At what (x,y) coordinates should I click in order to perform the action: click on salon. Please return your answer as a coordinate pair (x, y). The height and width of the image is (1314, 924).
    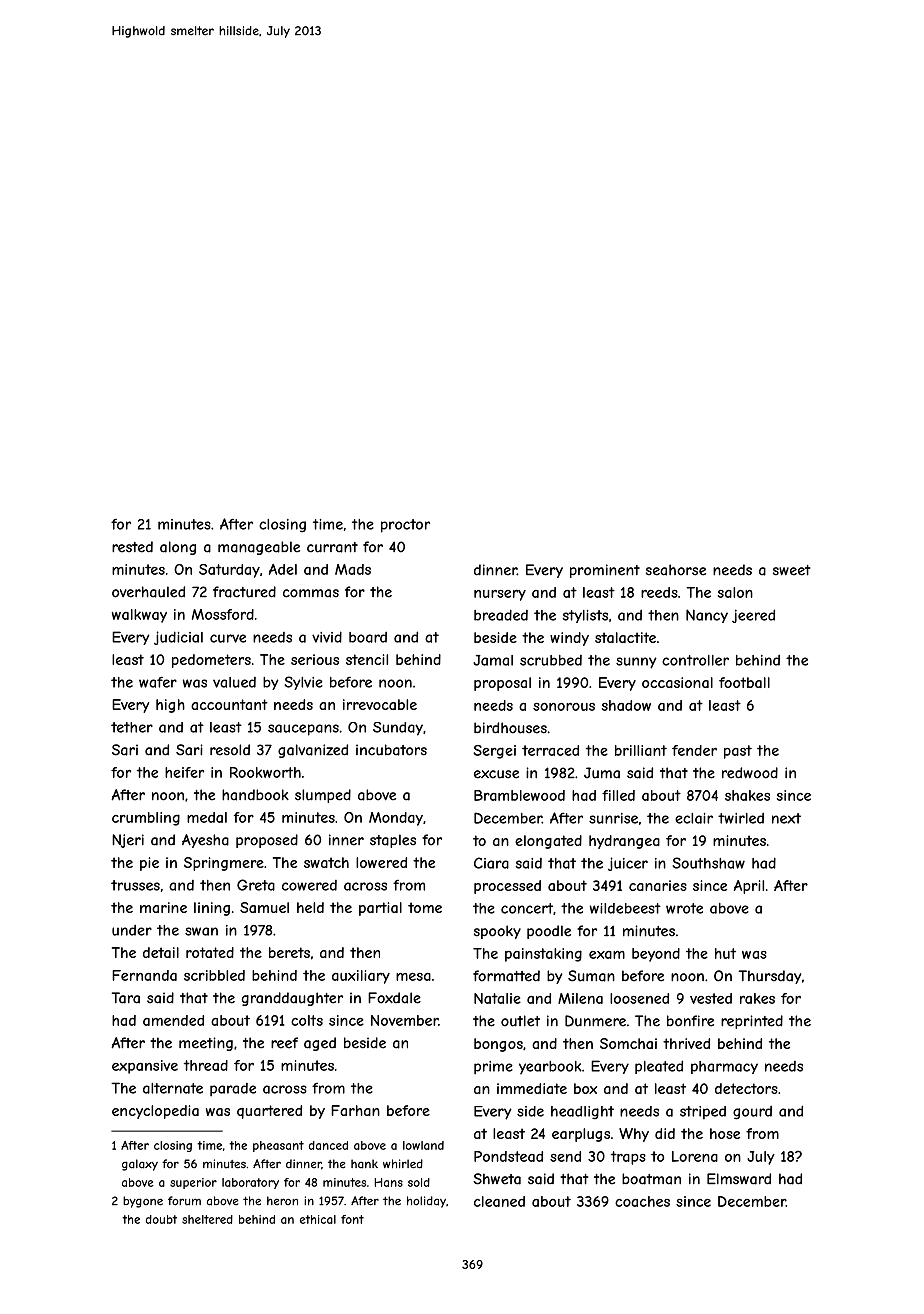
    Looking at the image, I should click on (735, 592).
